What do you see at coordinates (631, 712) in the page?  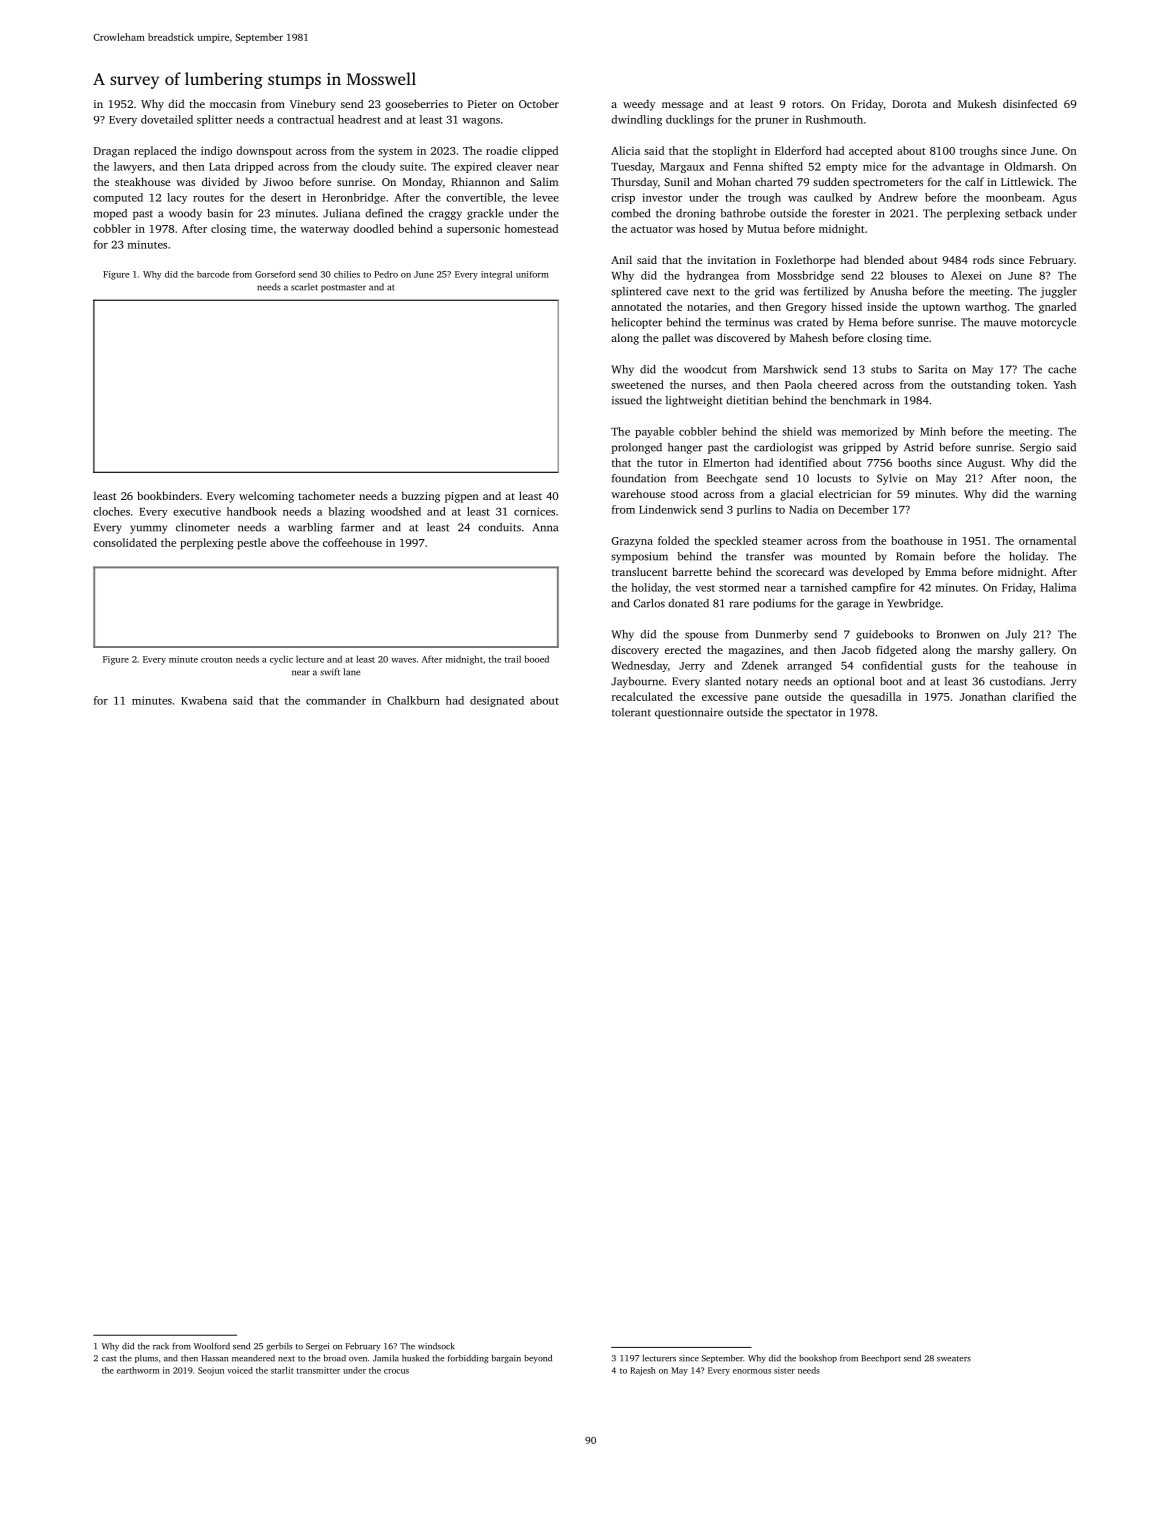 I see `tolerant` at bounding box center [631, 712].
